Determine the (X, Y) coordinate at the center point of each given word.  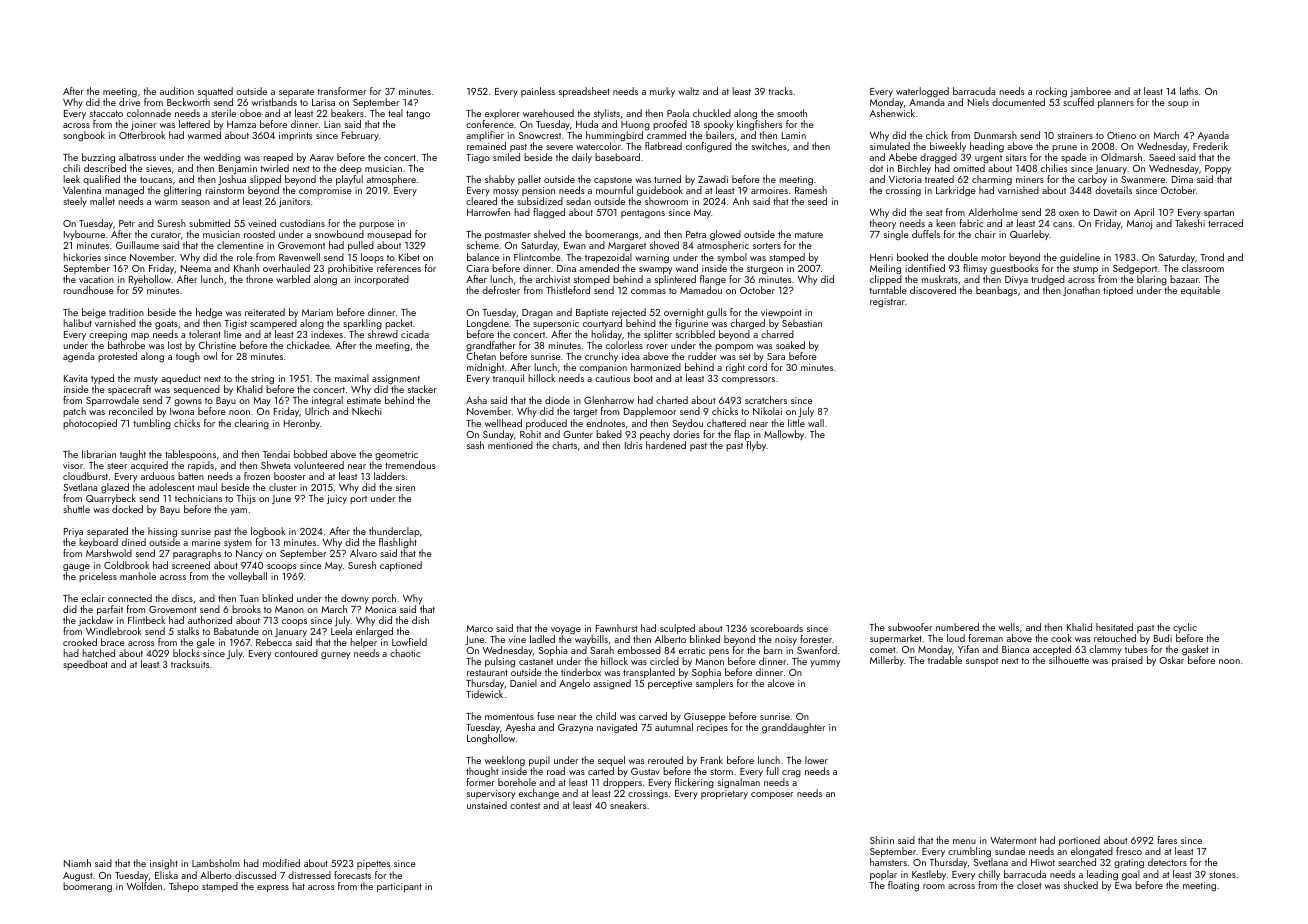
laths (1189, 91)
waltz (688, 91)
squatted (215, 92)
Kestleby (929, 875)
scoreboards (777, 628)
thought (483, 773)
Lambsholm (216, 863)
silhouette (1069, 660)
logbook (268, 533)
